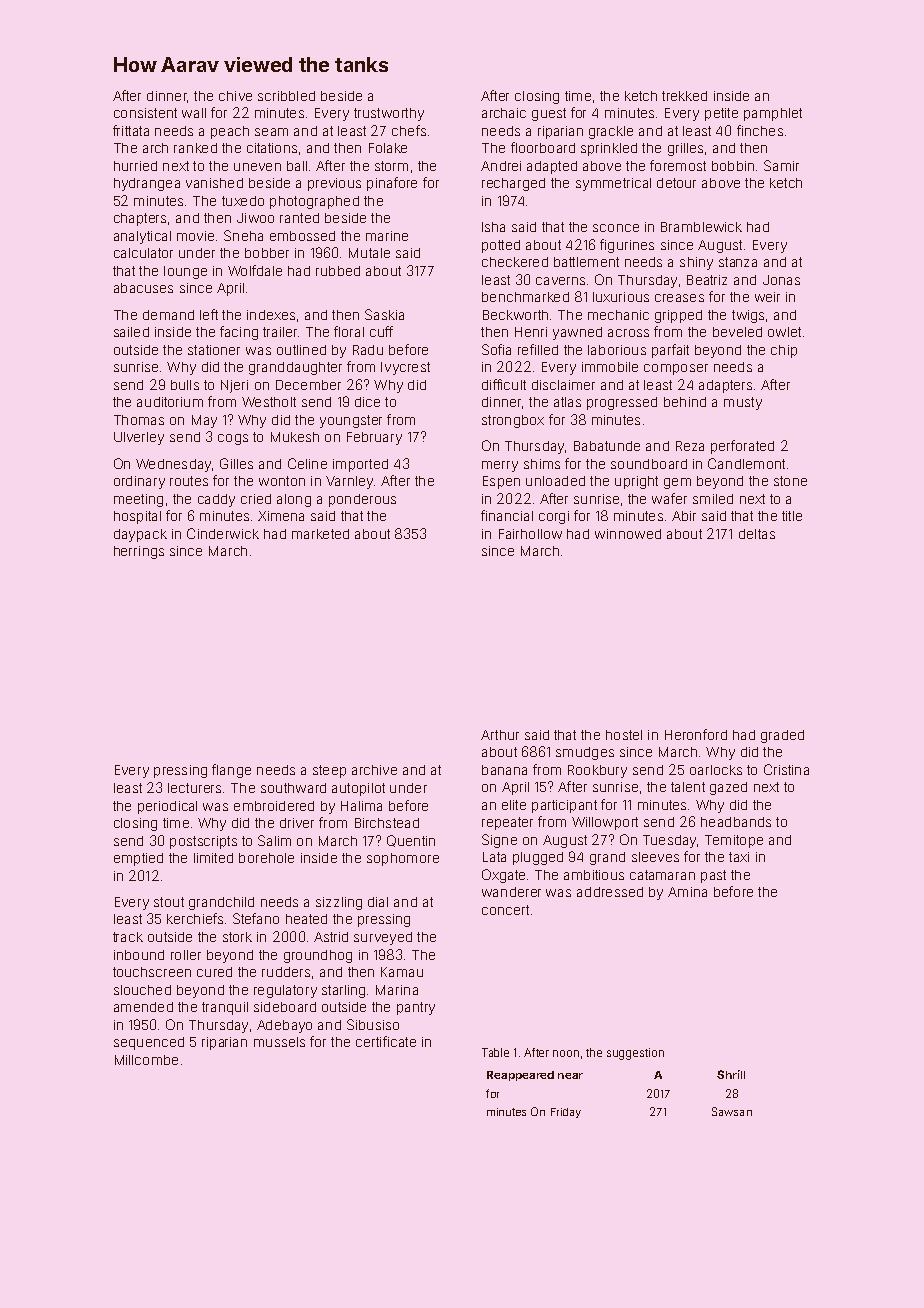 Image resolution: width=924 pixels, height=1308 pixels. Describe the element at coordinates (194, 113) in the page. I see `wall` at that location.
